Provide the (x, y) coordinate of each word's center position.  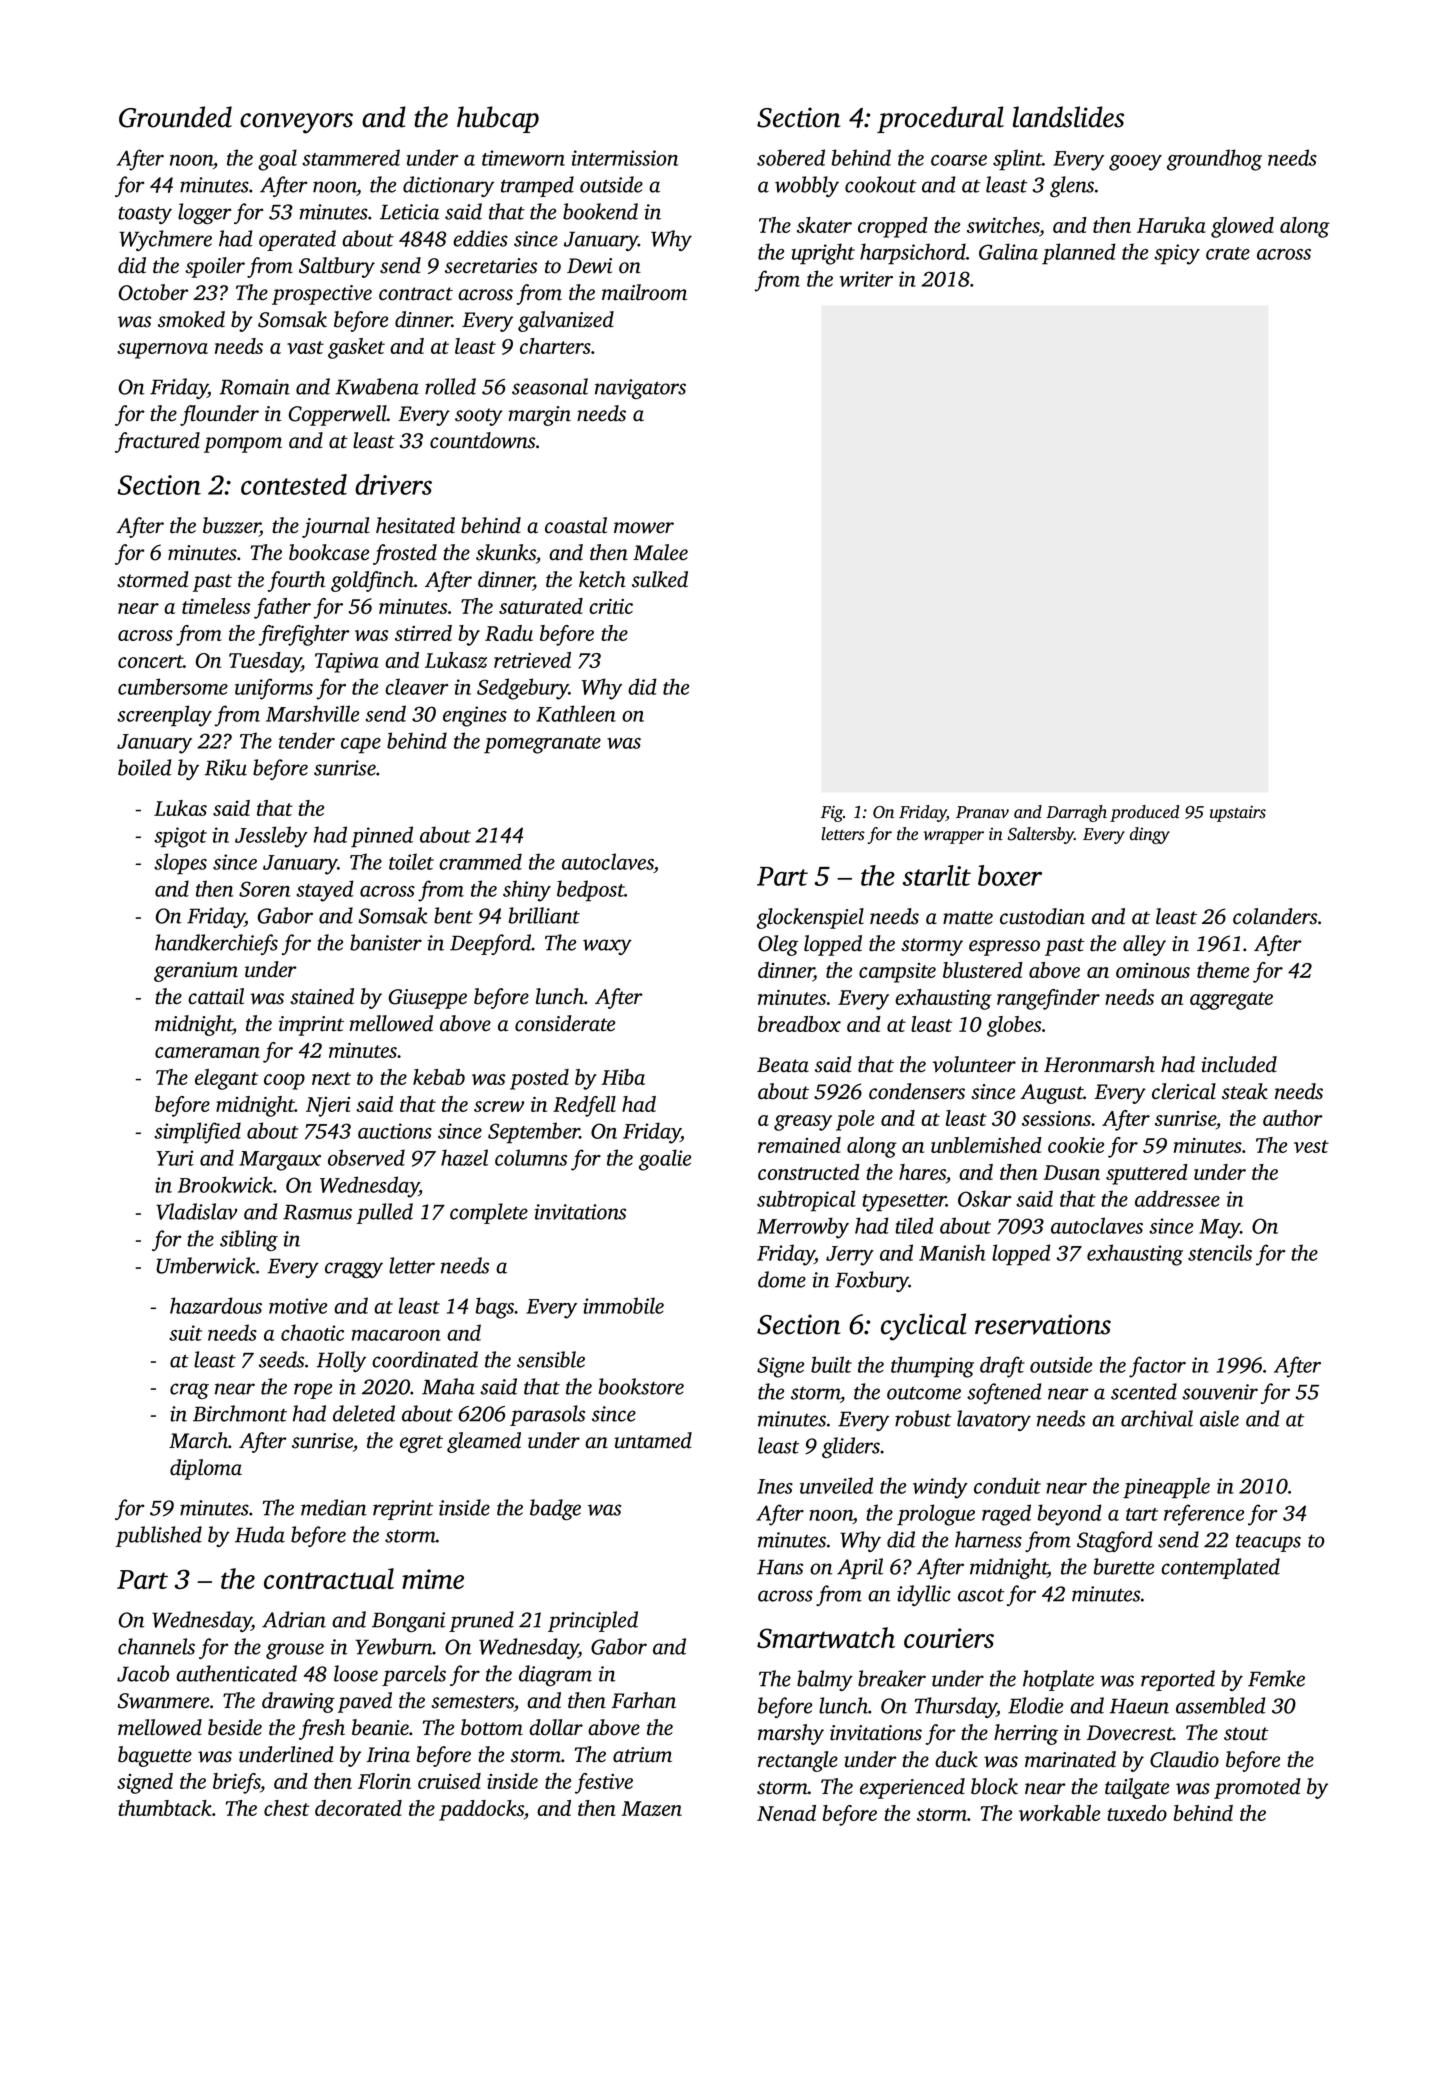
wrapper (954, 837)
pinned (382, 837)
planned (1079, 254)
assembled (1220, 1705)
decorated (358, 1808)
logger (204, 213)
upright (823, 254)
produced (1144, 813)
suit (185, 1333)
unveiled (836, 1485)
